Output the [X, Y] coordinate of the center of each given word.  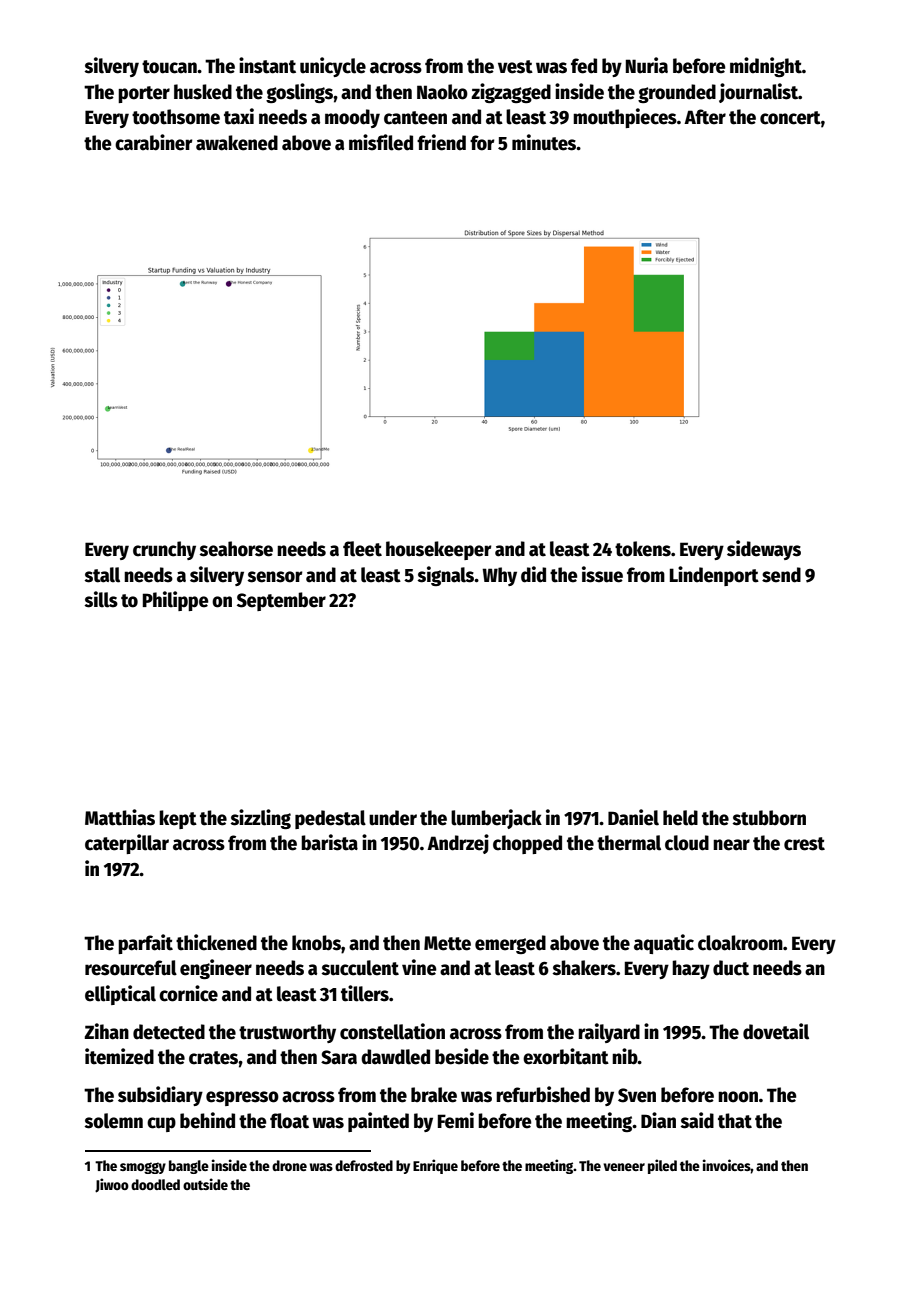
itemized [119, 1056]
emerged [510, 944]
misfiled [381, 142]
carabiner [154, 142]
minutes [544, 142]
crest [804, 844]
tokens [643, 549]
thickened [216, 942]
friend [441, 142]
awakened [237, 143]
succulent [360, 968]
